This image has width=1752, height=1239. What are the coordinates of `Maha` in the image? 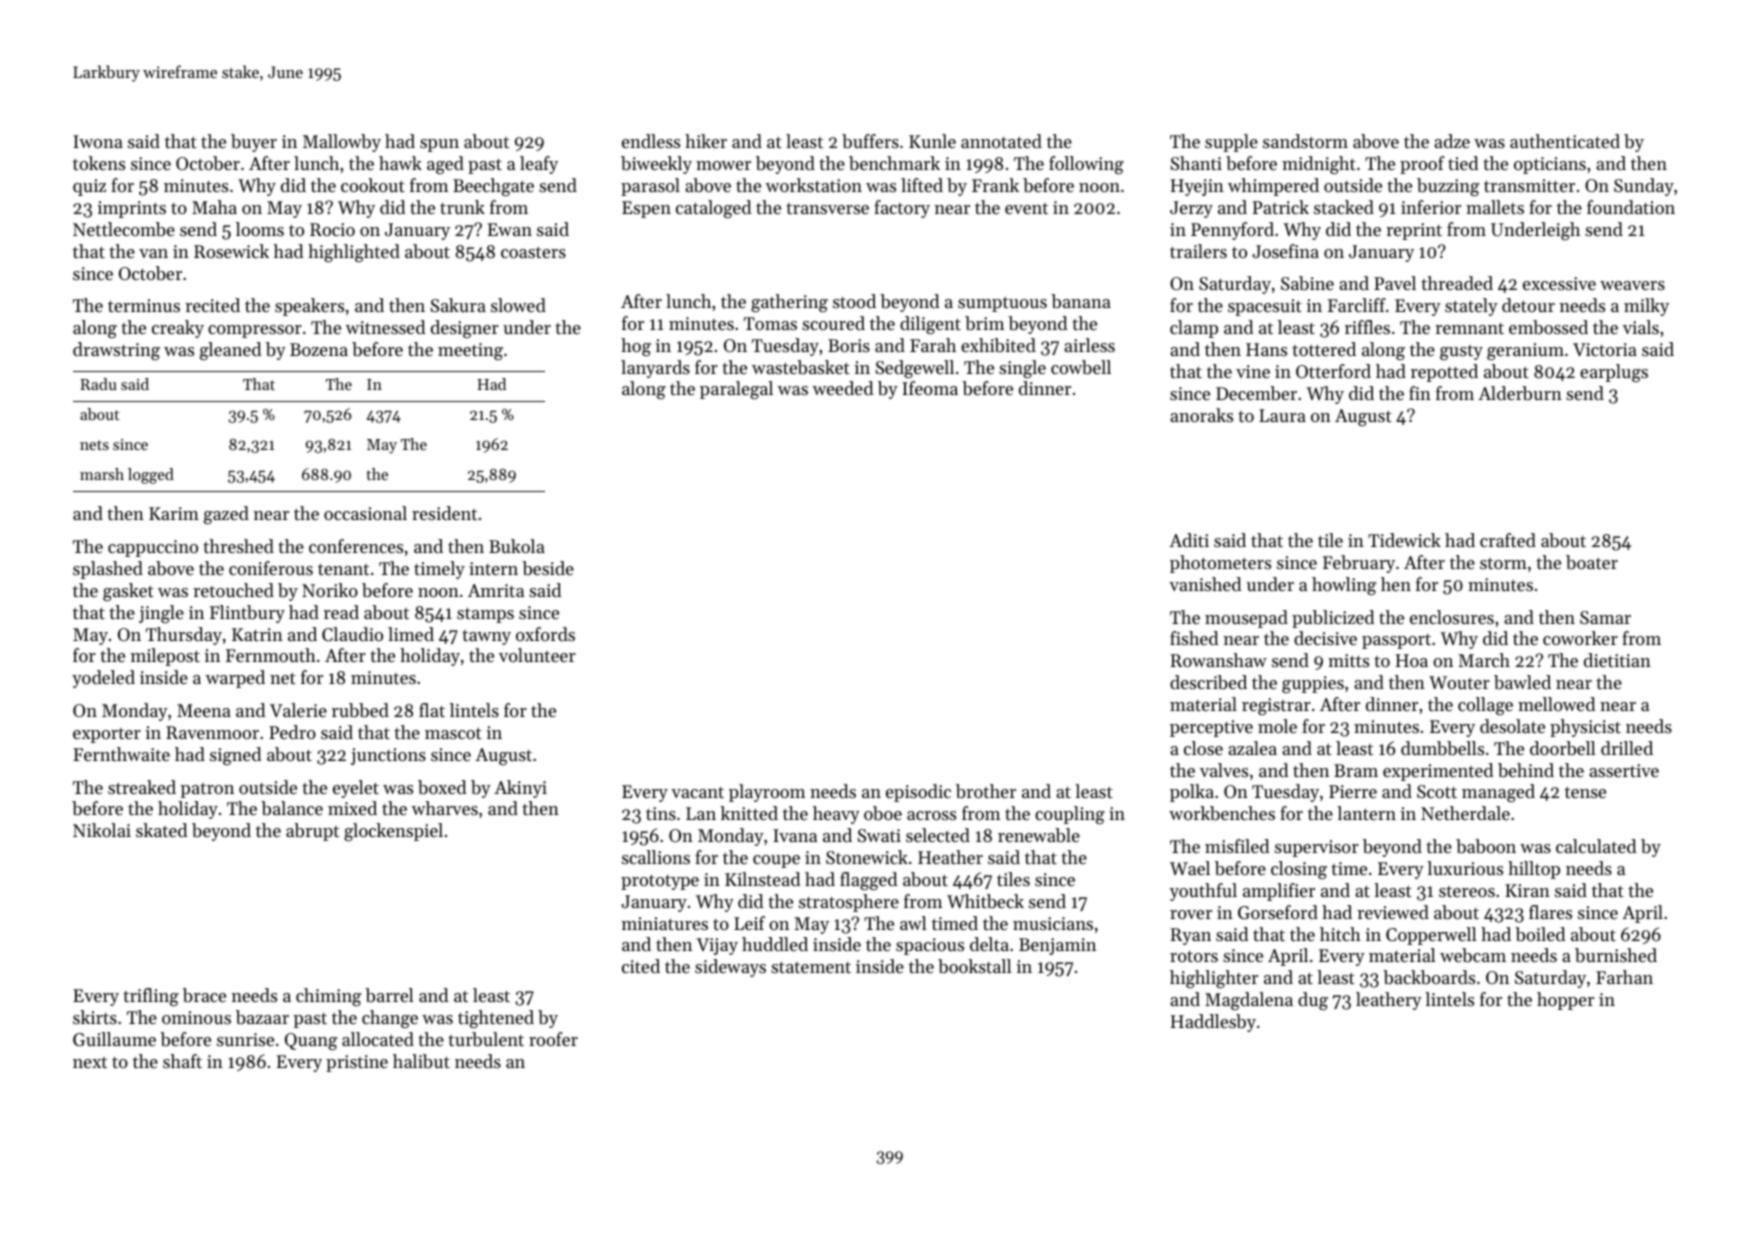 It's located at (214, 207).
